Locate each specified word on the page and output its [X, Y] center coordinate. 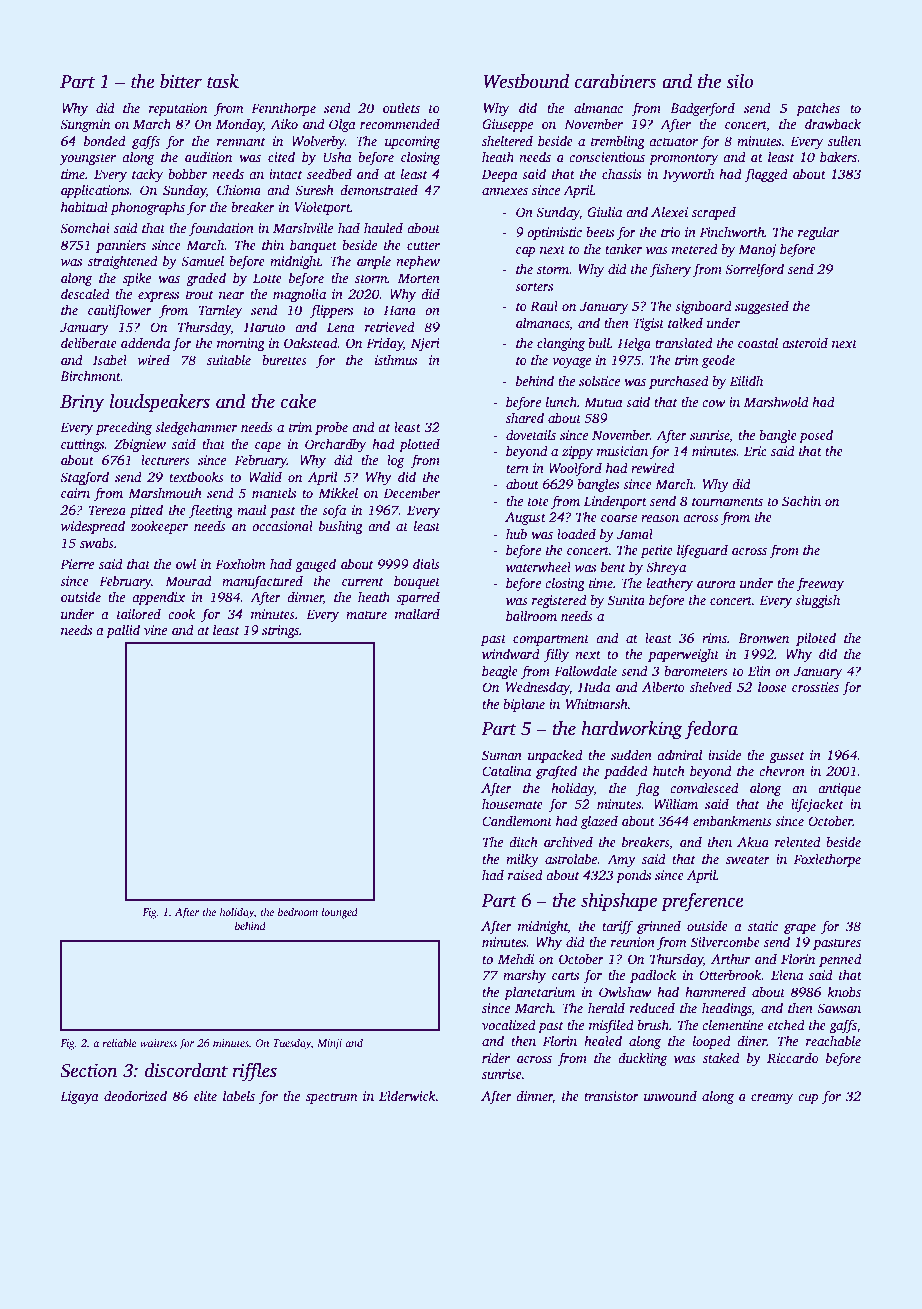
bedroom [298, 911]
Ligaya [79, 1097]
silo [739, 81]
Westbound [526, 81]
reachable [833, 1041]
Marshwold [776, 402]
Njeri [425, 344]
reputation [178, 109]
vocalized [509, 1025]
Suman [502, 755]
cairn [75, 493]
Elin [759, 671]
